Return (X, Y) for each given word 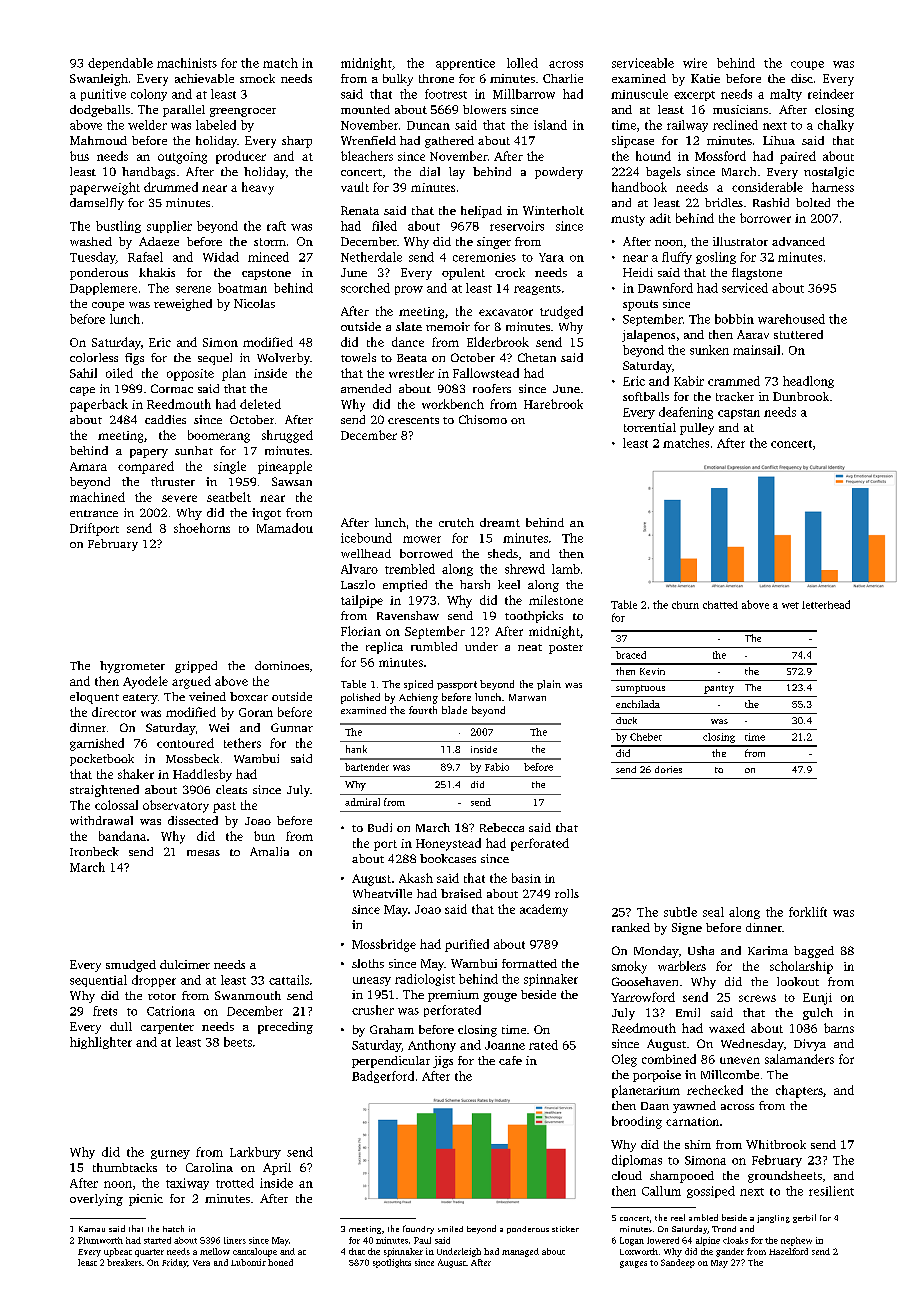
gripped (196, 667)
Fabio (497, 767)
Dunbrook (801, 396)
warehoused (791, 319)
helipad (481, 212)
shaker (136, 774)
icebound (366, 538)
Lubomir (248, 1262)
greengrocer (243, 112)
